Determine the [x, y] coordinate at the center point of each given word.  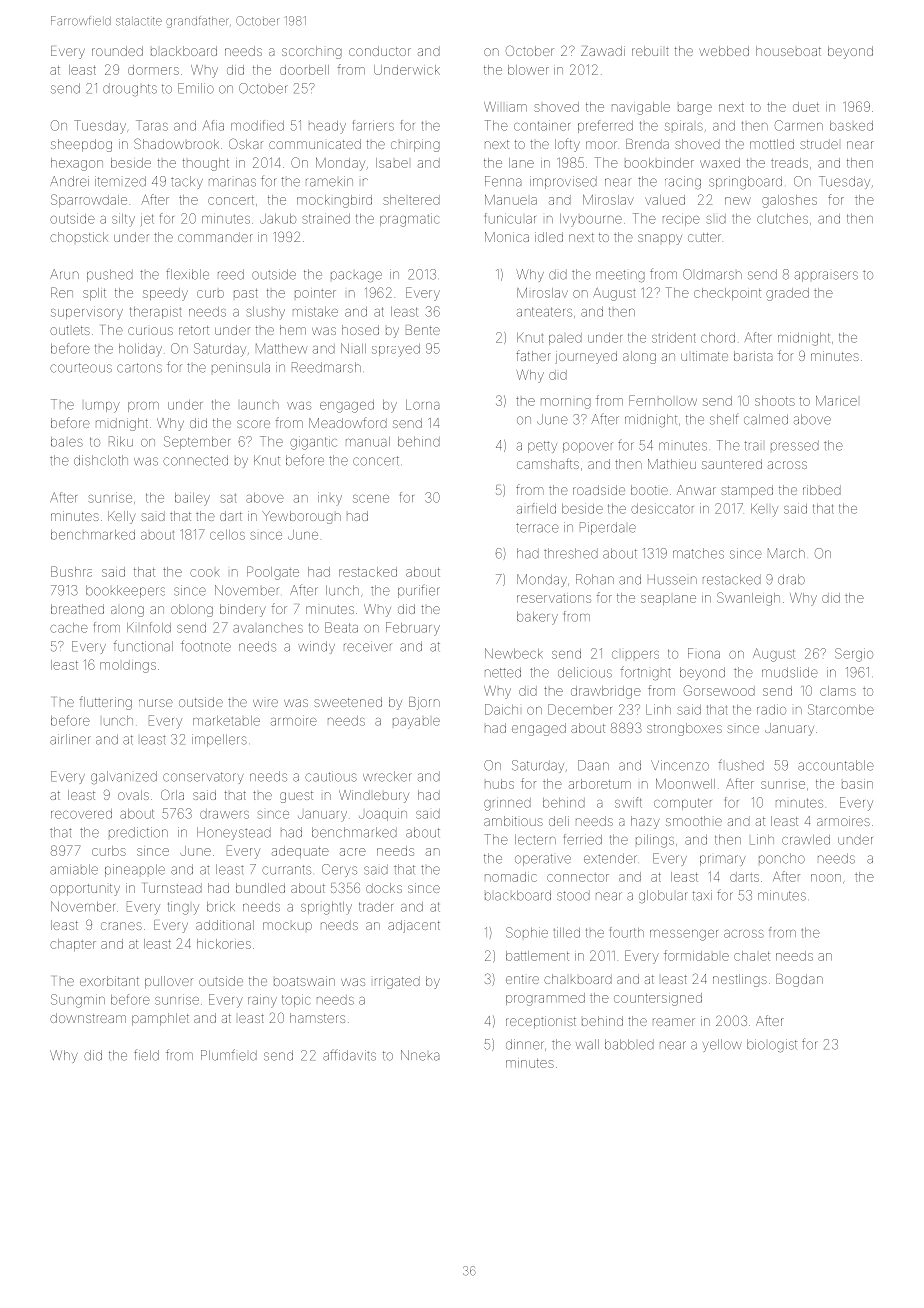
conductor [380, 51]
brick [221, 906]
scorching [312, 52]
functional [143, 646]
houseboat [788, 51]
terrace [537, 528]
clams [838, 691]
